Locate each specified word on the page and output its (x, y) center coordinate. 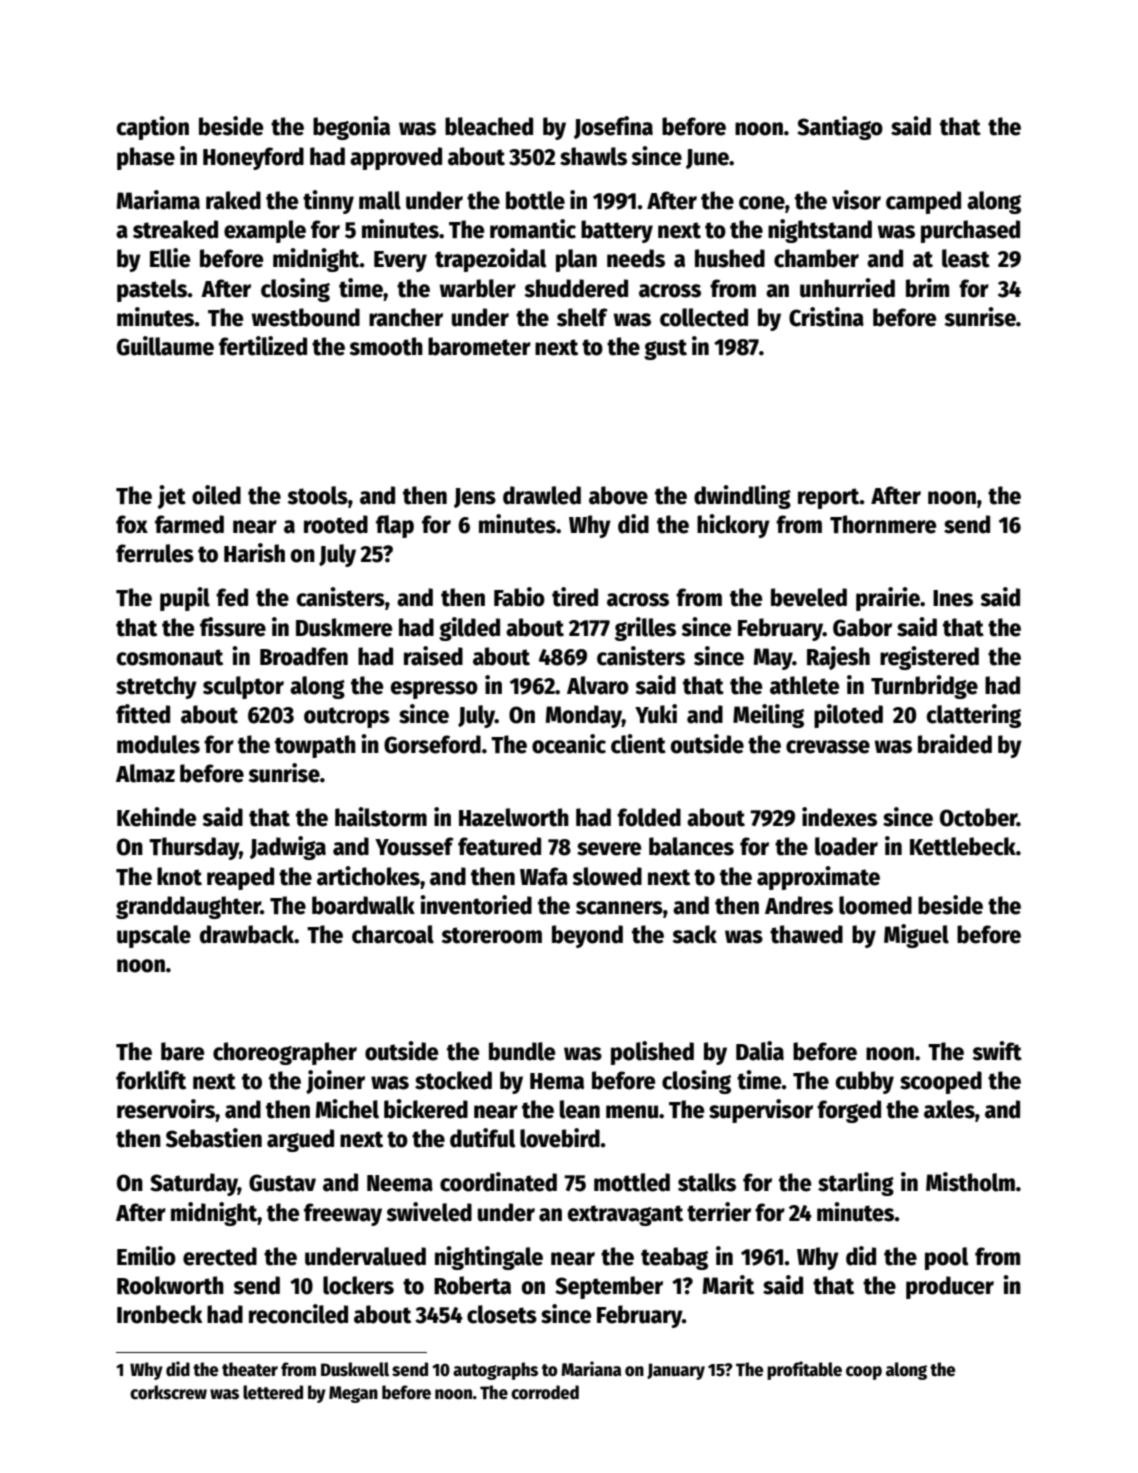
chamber (816, 258)
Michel (347, 1109)
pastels (152, 290)
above (618, 495)
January (676, 1371)
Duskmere (344, 627)
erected (220, 1256)
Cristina (826, 317)
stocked (453, 1080)
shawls (593, 156)
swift (997, 1051)
